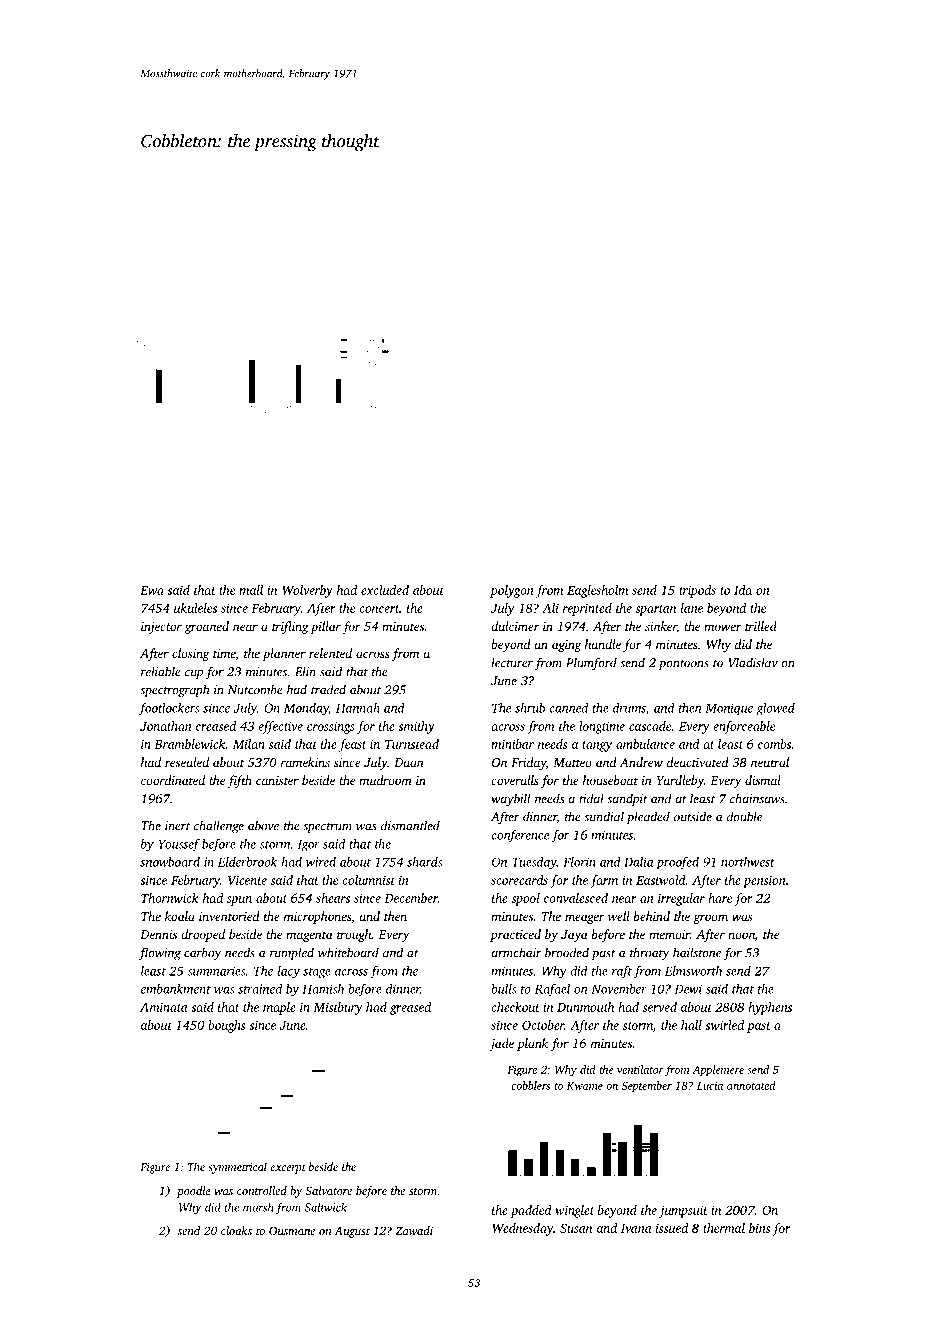  Describe the element at coordinates (684, 664) in the screenshot. I see `pontoons` at that location.
